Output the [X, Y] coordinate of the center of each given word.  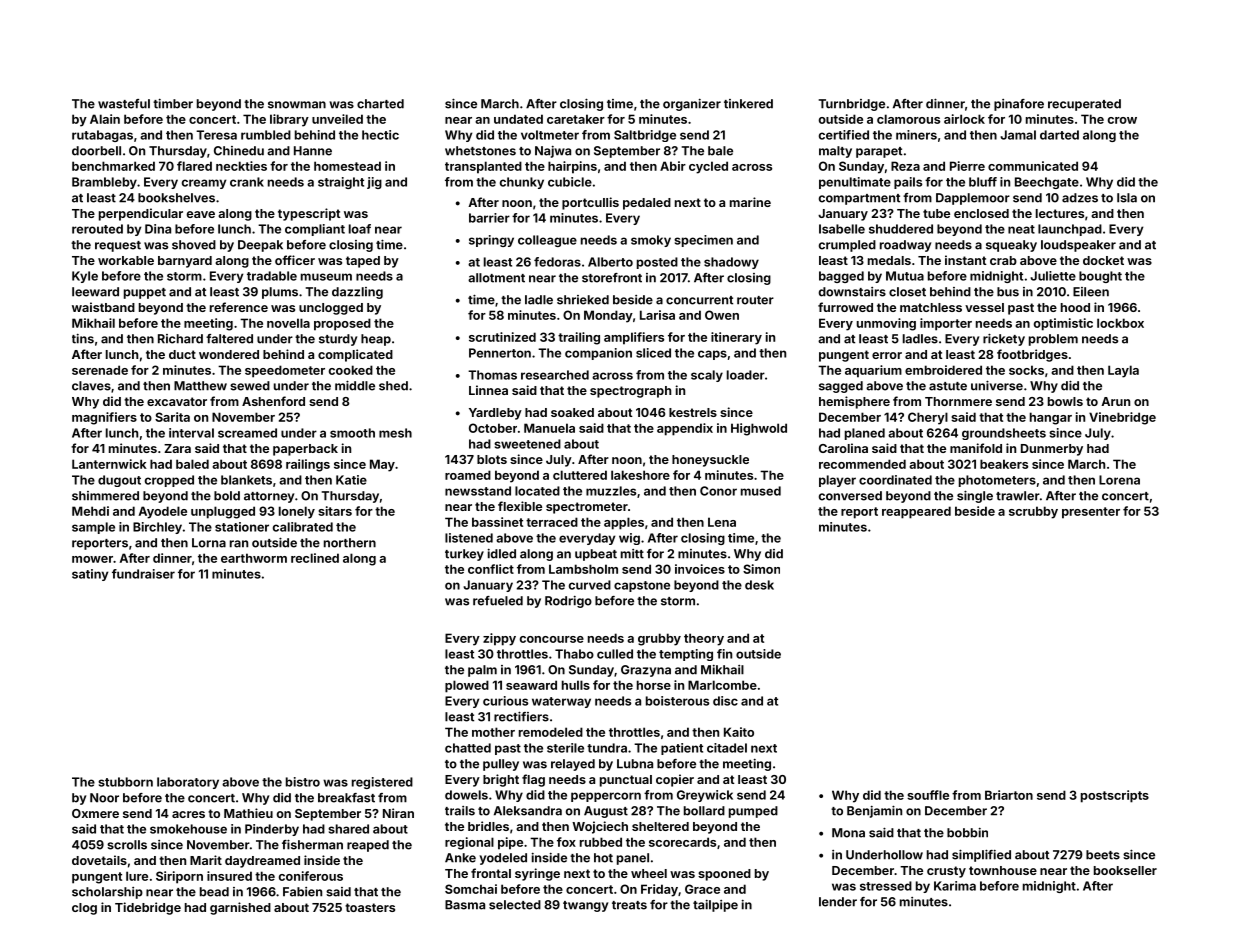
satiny [90, 575]
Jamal [1018, 135]
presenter [1091, 513]
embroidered [943, 370]
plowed [467, 686]
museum [326, 277]
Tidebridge [148, 908]
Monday [608, 316]
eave [201, 214]
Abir [673, 166]
